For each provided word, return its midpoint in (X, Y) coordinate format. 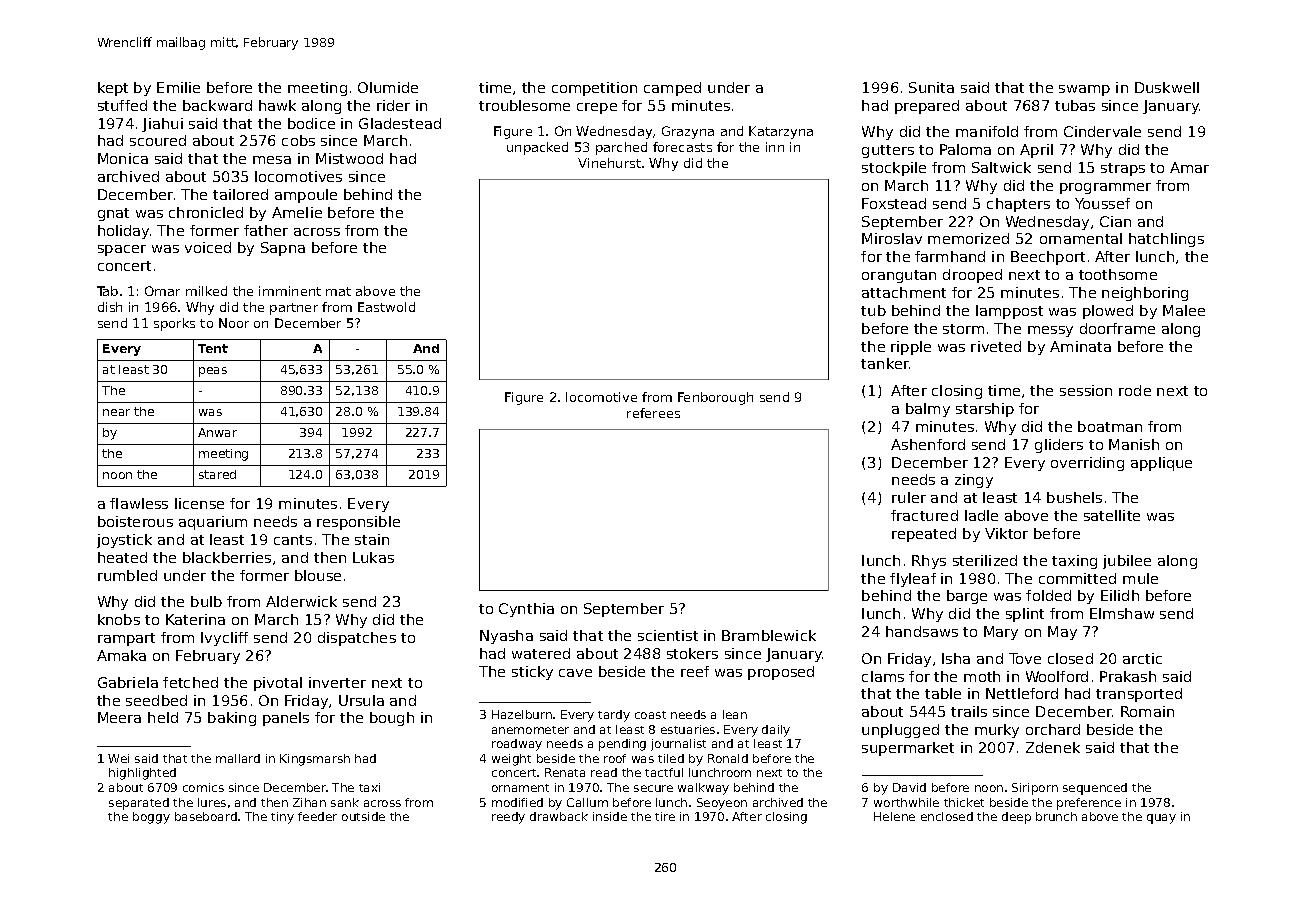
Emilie (178, 87)
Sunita (931, 87)
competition (594, 89)
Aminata (1080, 346)
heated (122, 557)
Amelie (297, 212)
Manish (1134, 444)
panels (286, 719)
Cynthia (526, 610)
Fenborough (715, 398)
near (116, 412)
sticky (532, 673)
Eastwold (386, 307)
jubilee (1127, 562)
